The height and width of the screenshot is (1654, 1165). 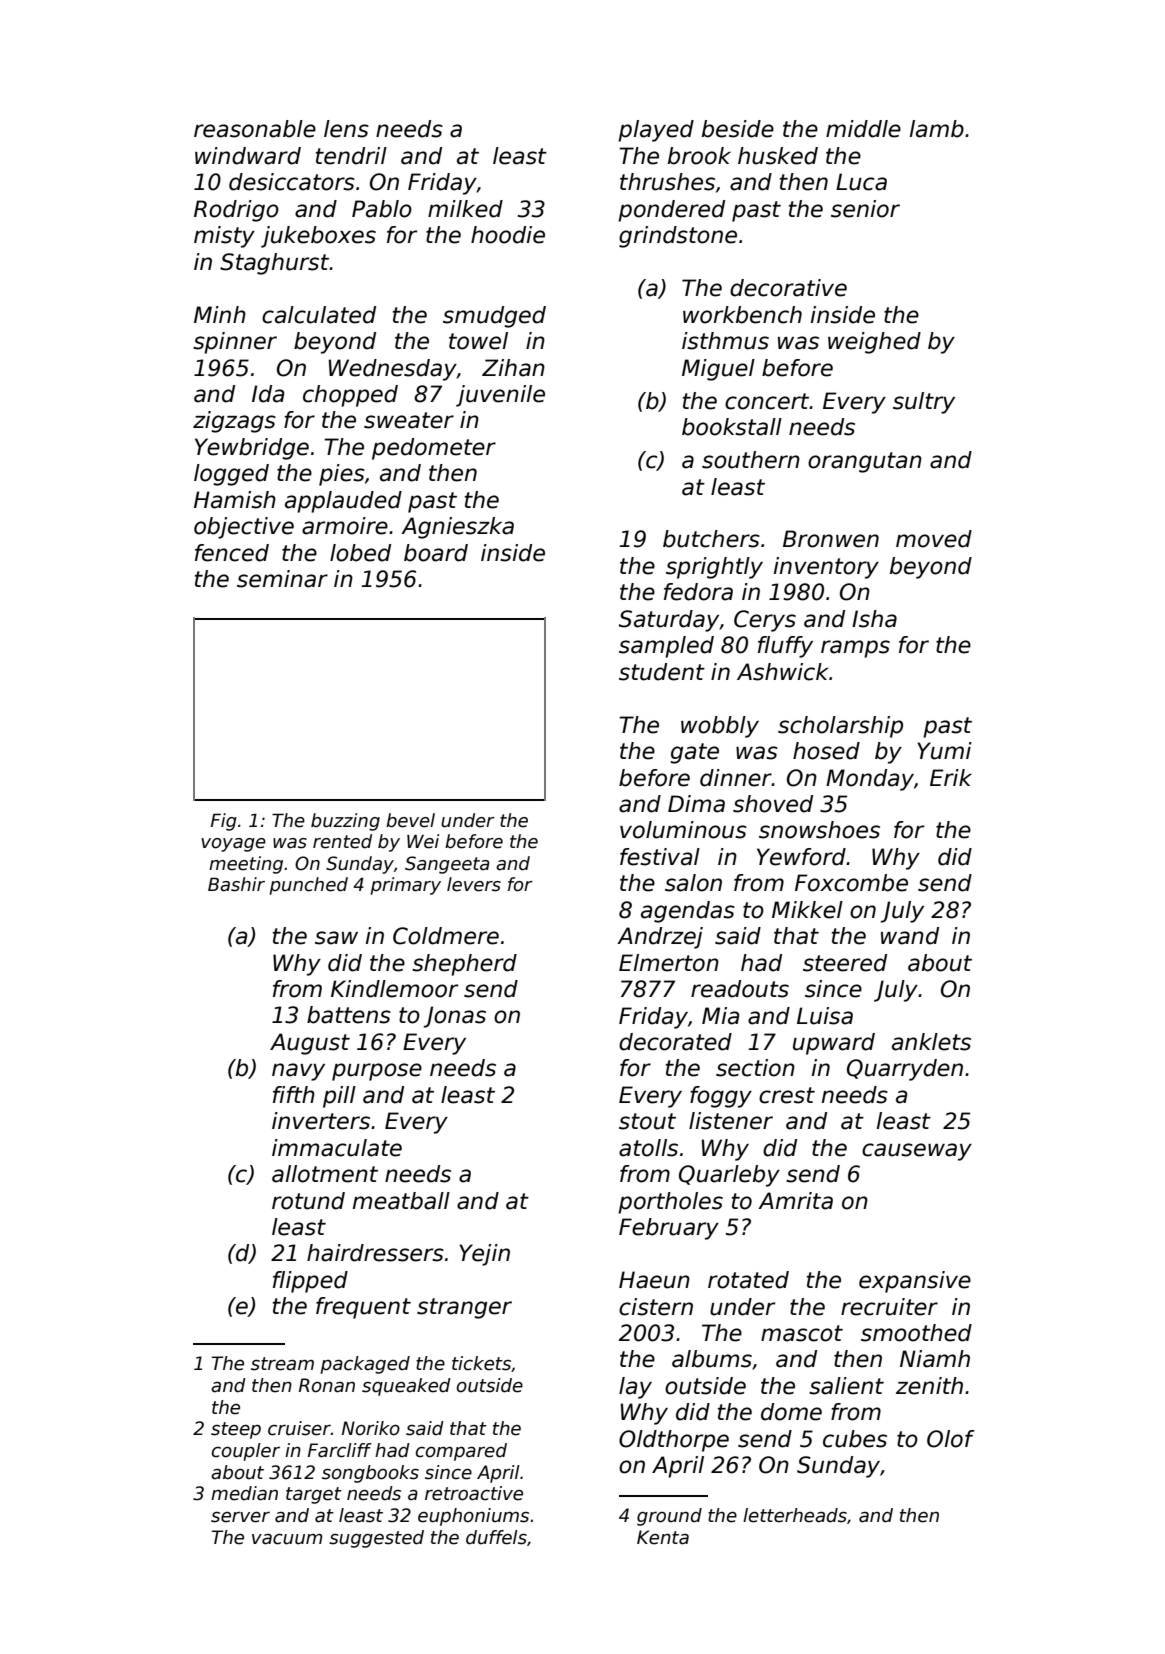 What do you see at coordinates (863, 129) in the screenshot?
I see `middle` at bounding box center [863, 129].
